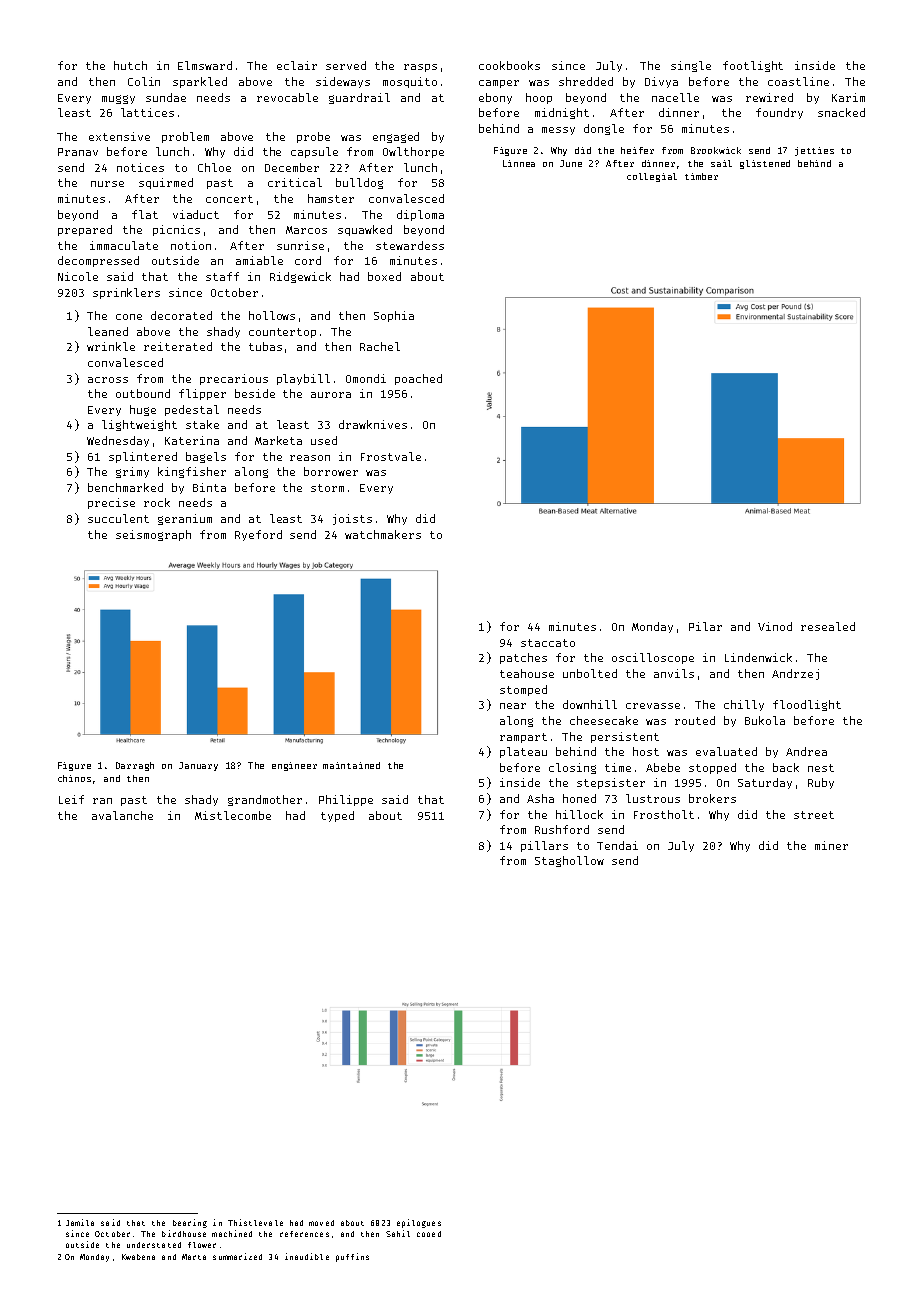 The image size is (924, 1308). Describe the element at coordinates (107, 184) in the screenshot. I see `nurse` at that location.
